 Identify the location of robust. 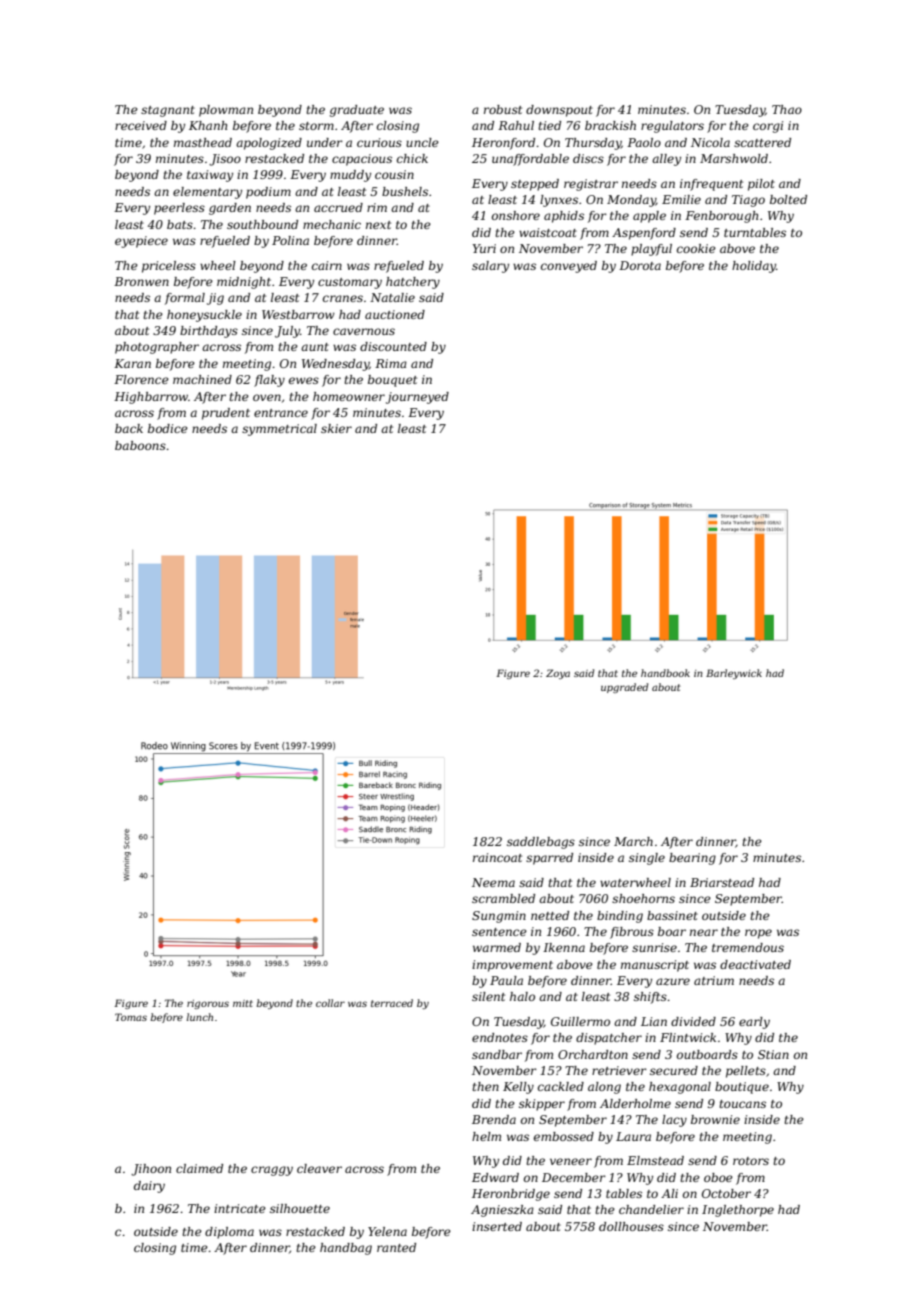
(503, 109).
